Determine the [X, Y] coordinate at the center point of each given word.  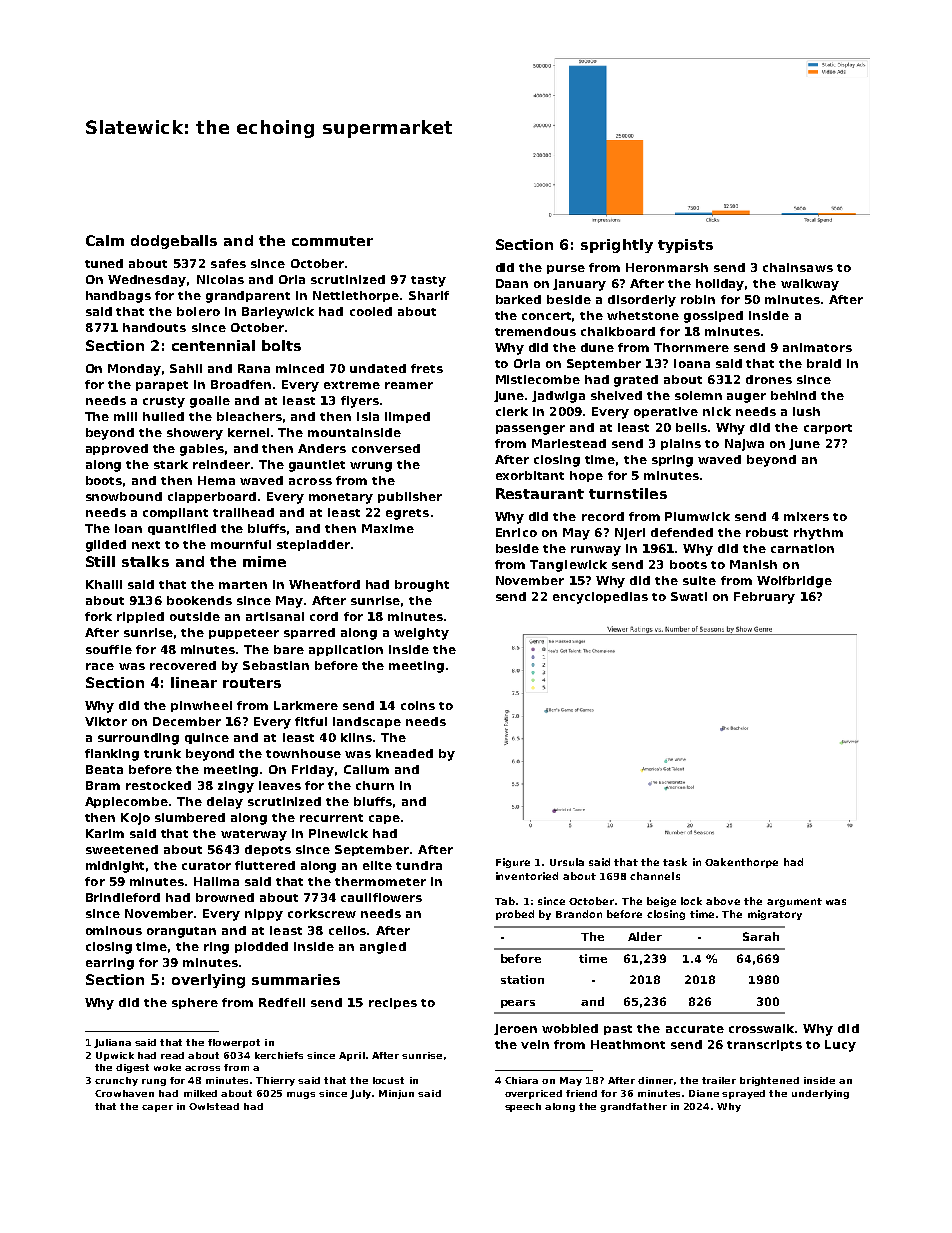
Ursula [567, 862]
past [618, 1030]
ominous [114, 930]
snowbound [124, 496]
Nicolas [220, 279]
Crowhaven [124, 1093]
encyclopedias [600, 598]
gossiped [713, 317]
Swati [689, 596]
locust [388, 1080]
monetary [341, 498]
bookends [199, 600]
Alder [645, 936]
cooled [371, 311]
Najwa [744, 445]
